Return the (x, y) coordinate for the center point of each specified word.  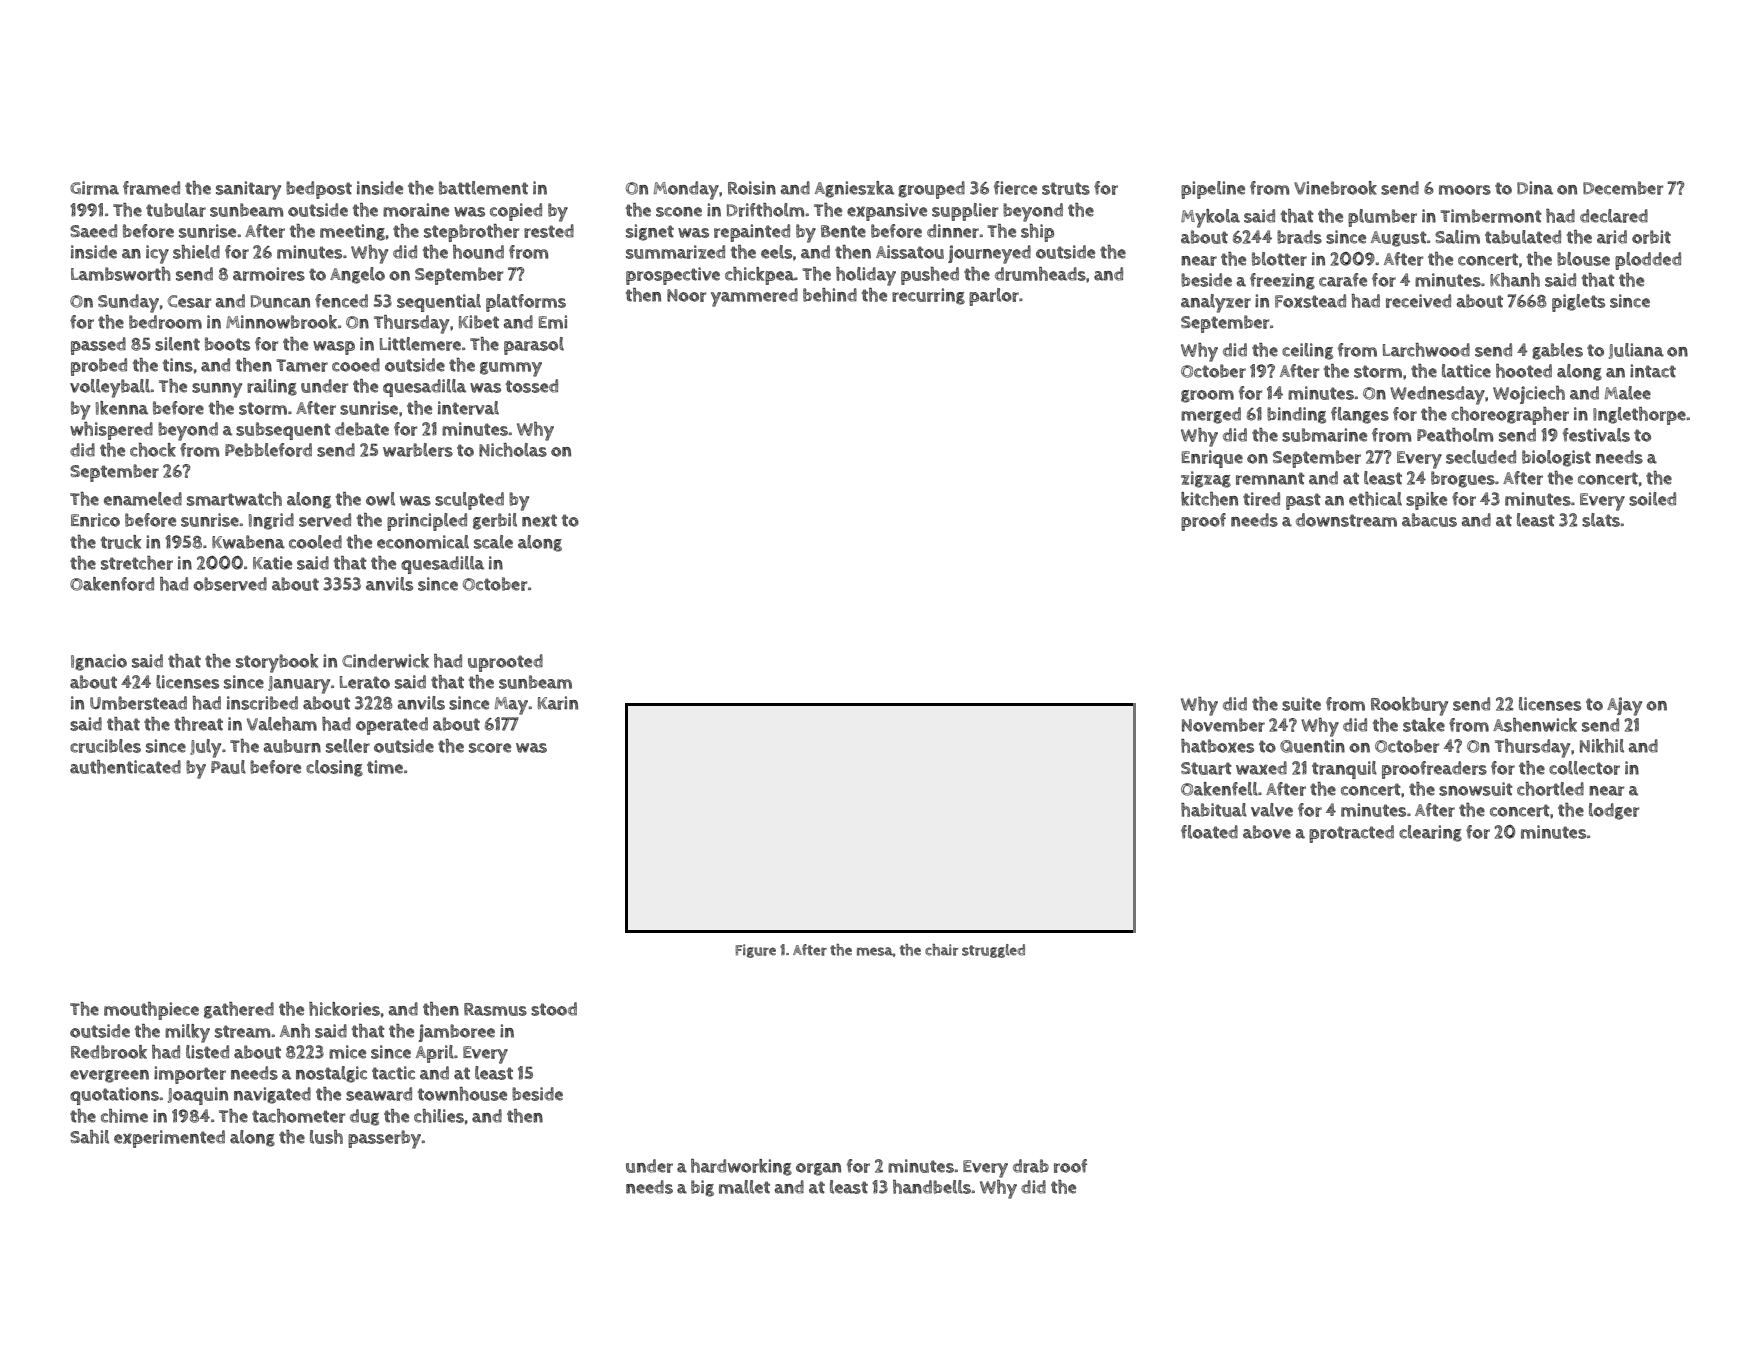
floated (1209, 832)
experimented (169, 1139)
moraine (416, 210)
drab (1031, 1166)
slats (1601, 520)
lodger (1614, 811)
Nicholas (513, 450)
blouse (1583, 259)
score (490, 748)
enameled (143, 499)
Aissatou (910, 252)
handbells (932, 1187)
